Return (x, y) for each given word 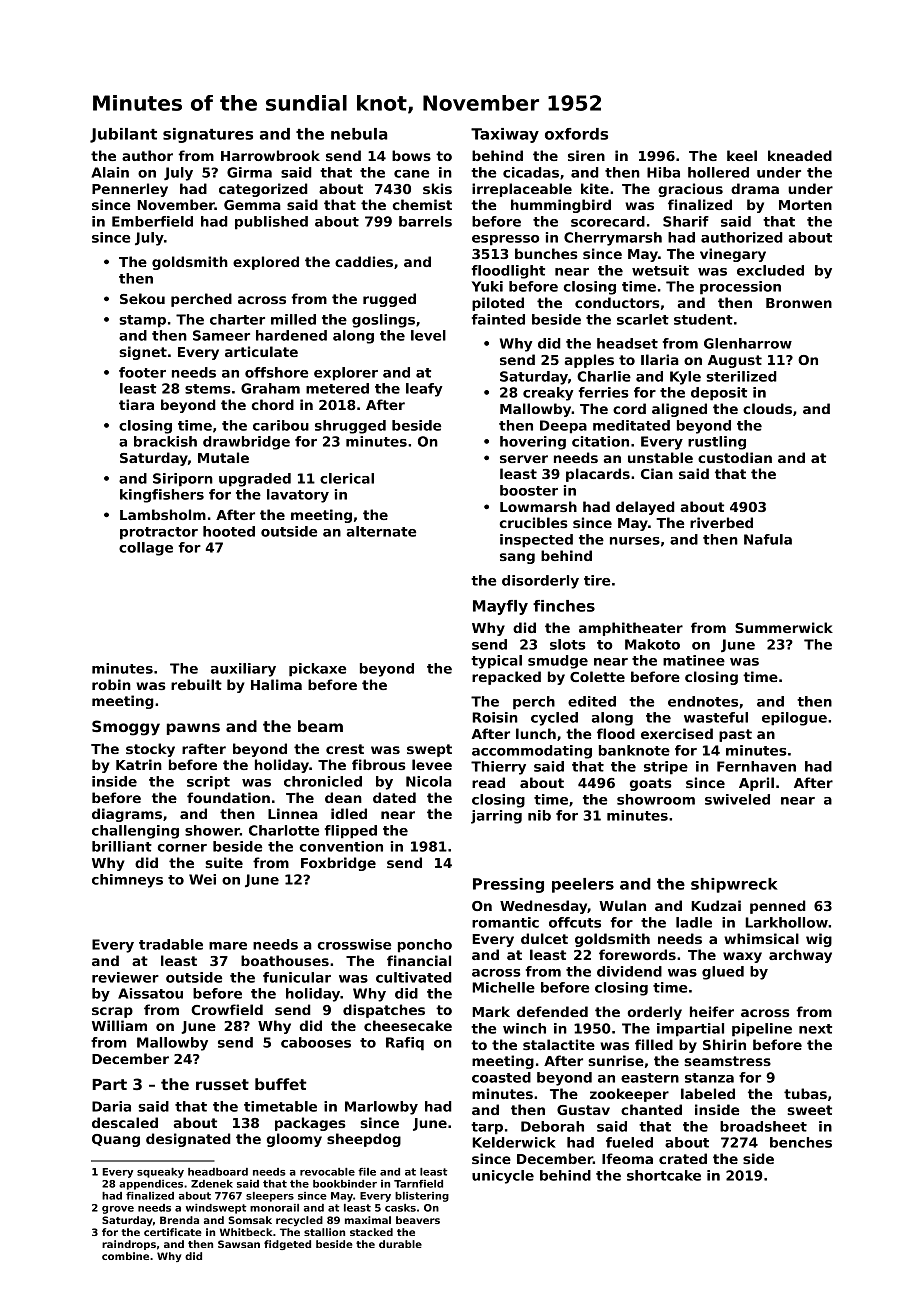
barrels (425, 221)
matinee (694, 660)
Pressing (508, 885)
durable (400, 1244)
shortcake (664, 1175)
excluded (770, 270)
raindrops (129, 1245)
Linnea (293, 813)
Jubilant (123, 135)
